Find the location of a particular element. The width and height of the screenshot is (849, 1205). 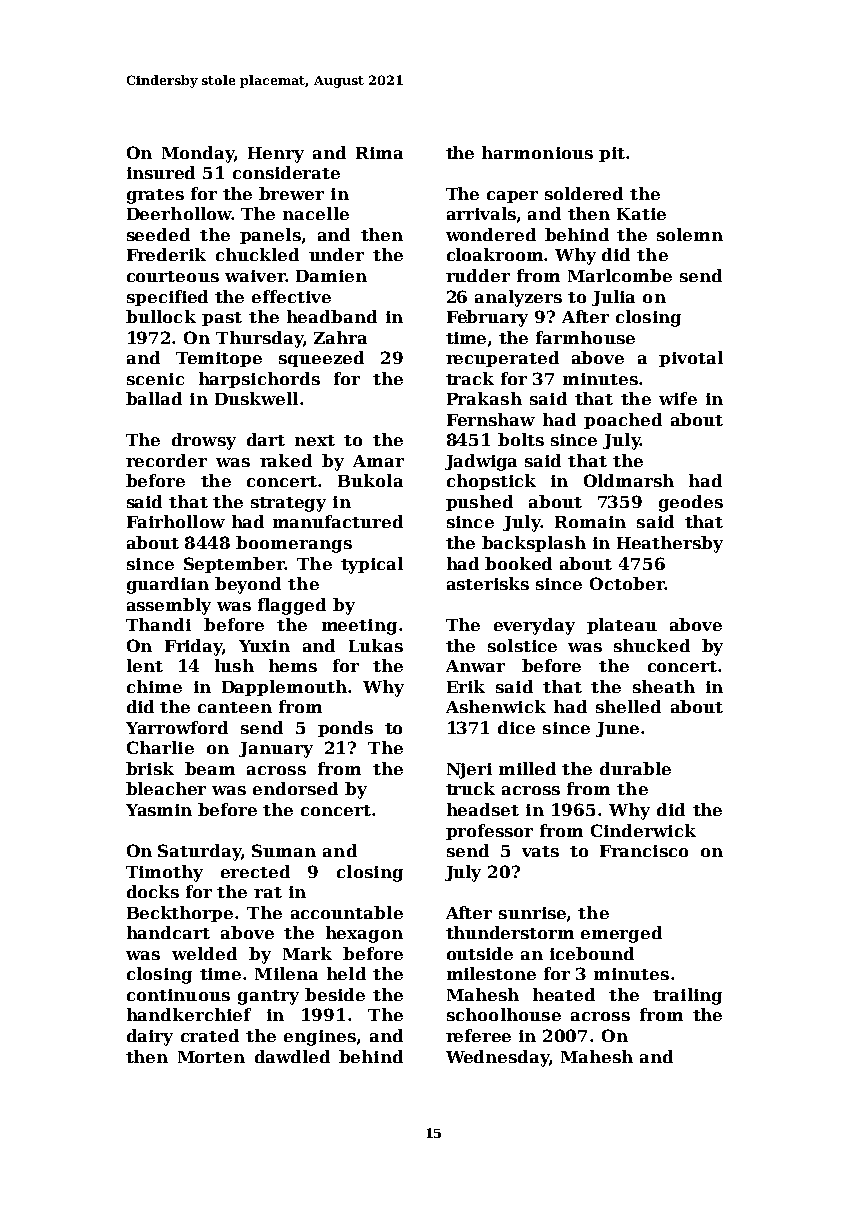

arrivals is located at coordinates (481, 213).
